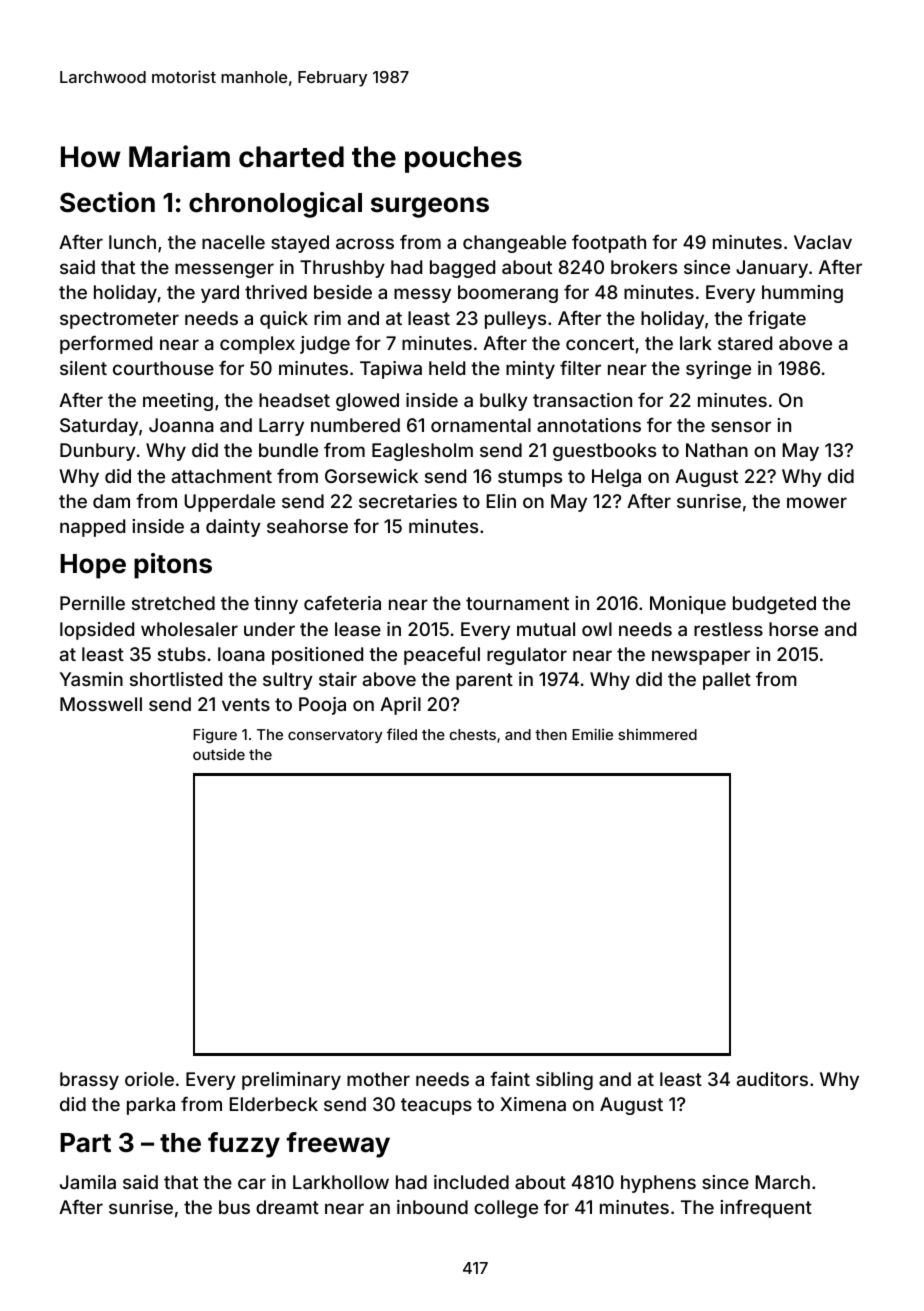  What do you see at coordinates (484, 681) in the screenshot?
I see `parent` at bounding box center [484, 681].
